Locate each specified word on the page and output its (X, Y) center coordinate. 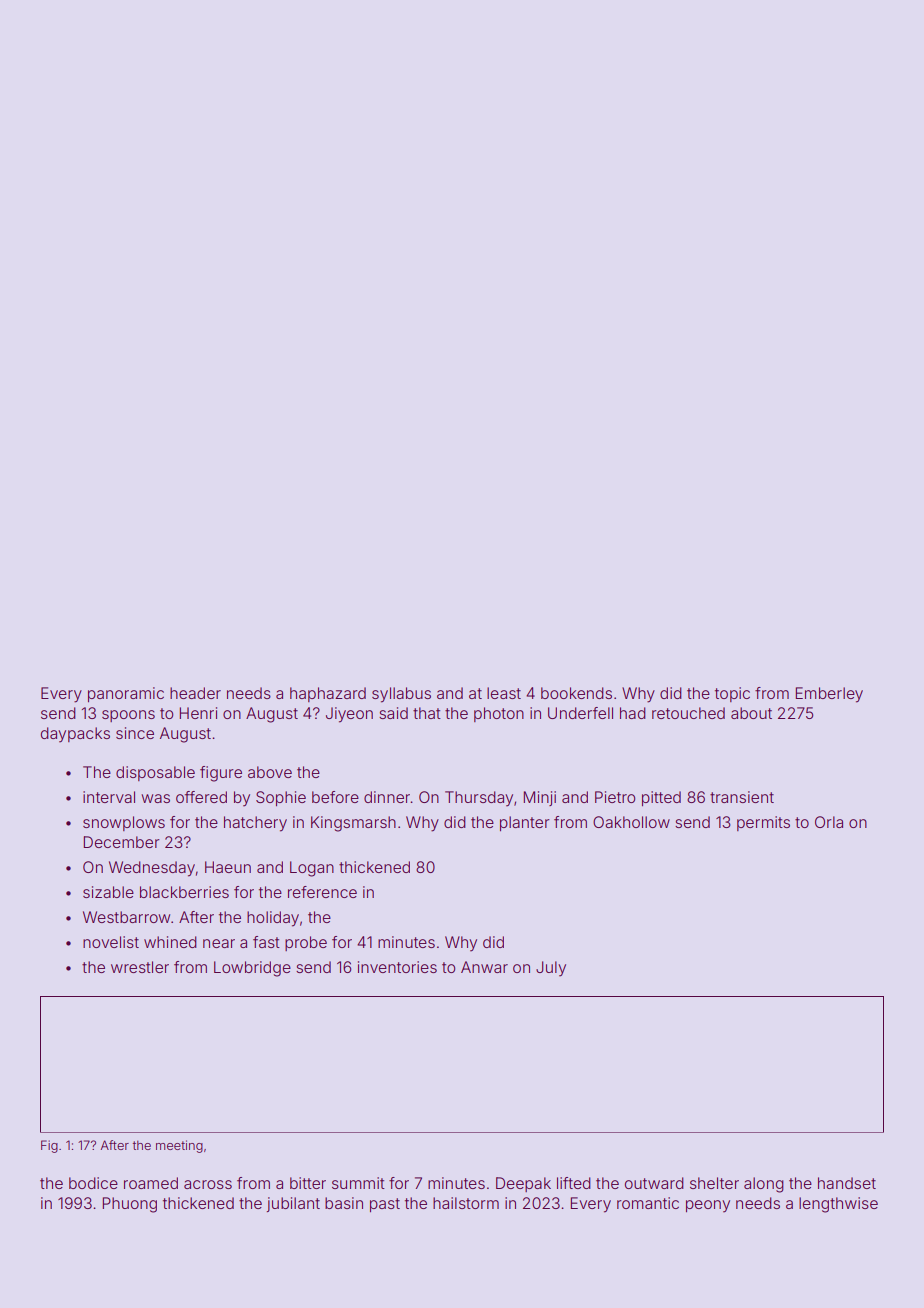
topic (732, 694)
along (764, 1185)
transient (742, 797)
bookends (576, 693)
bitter (308, 1183)
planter (525, 823)
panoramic (126, 694)
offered (201, 797)
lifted (574, 1183)
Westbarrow (126, 917)
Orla (829, 822)
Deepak (523, 1184)
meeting (179, 1146)
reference (322, 892)
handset (847, 1183)
